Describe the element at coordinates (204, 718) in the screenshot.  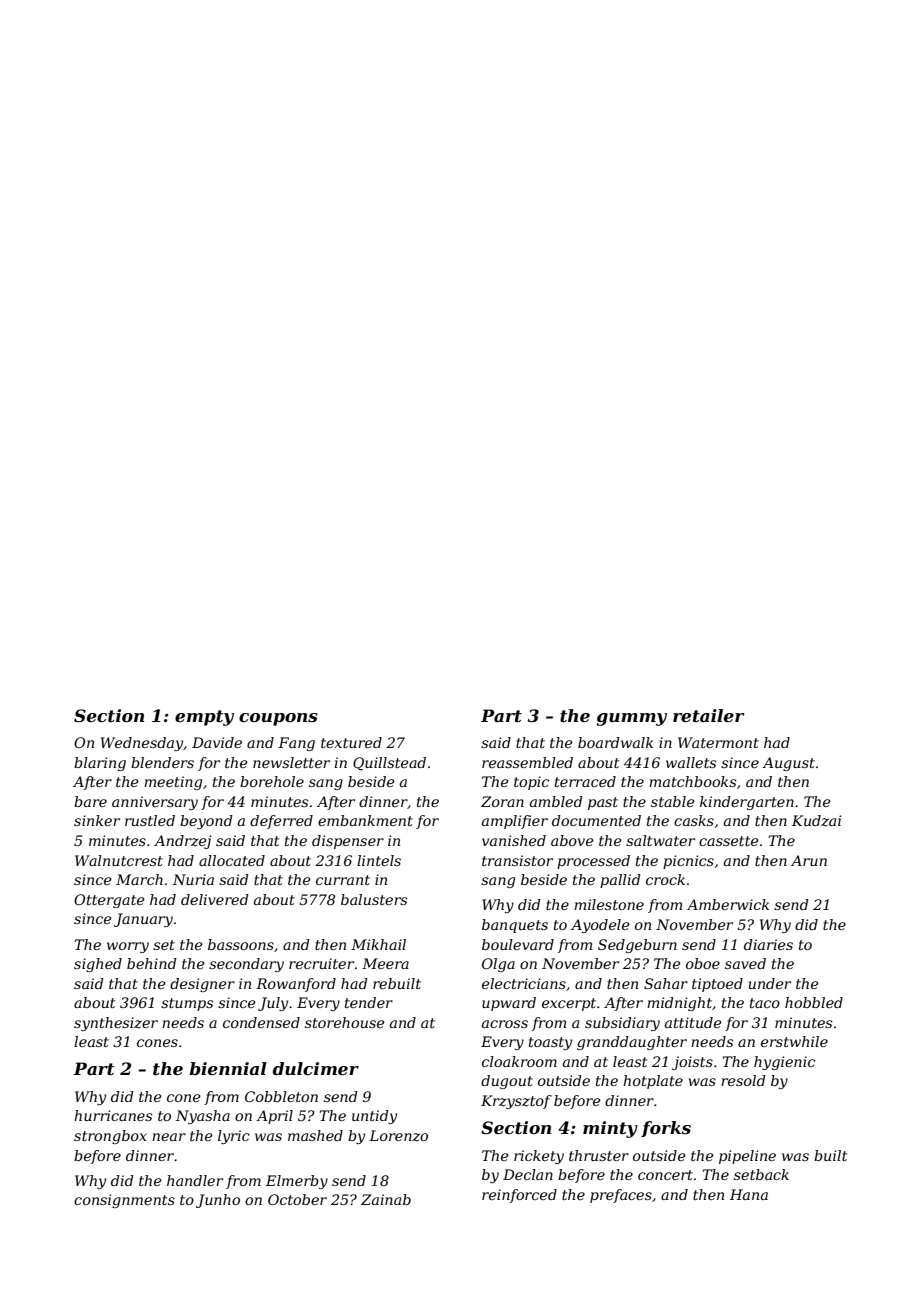
I see `empty` at that location.
